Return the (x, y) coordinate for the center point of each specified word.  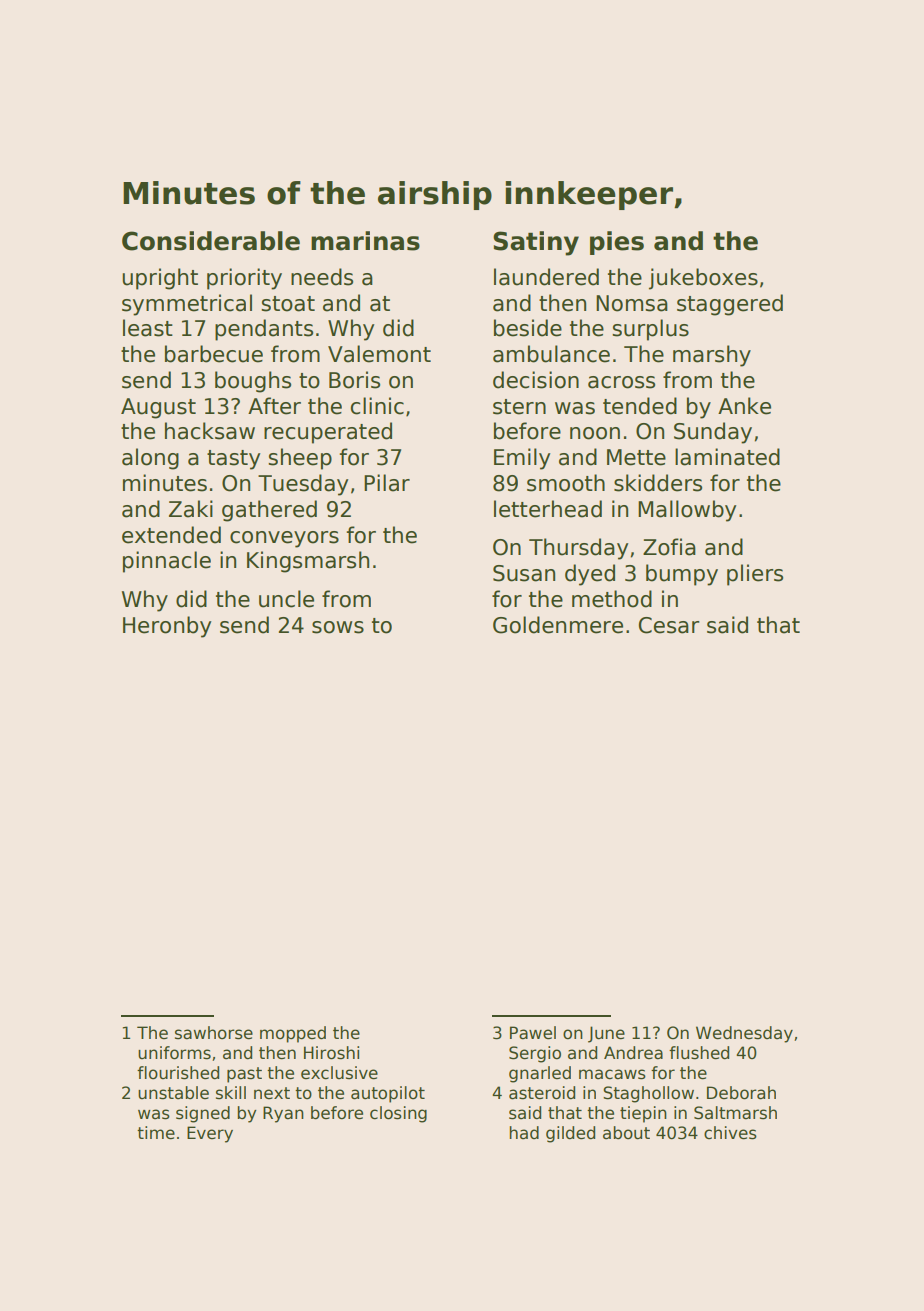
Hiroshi (331, 1053)
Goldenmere (558, 625)
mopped (293, 1034)
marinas (365, 241)
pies (617, 243)
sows (338, 627)
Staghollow (648, 1094)
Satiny (536, 243)
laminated (727, 457)
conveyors (284, 539)
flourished (178, 1073)
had (524, 1133)
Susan (524, 573)
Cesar (669, 625)
